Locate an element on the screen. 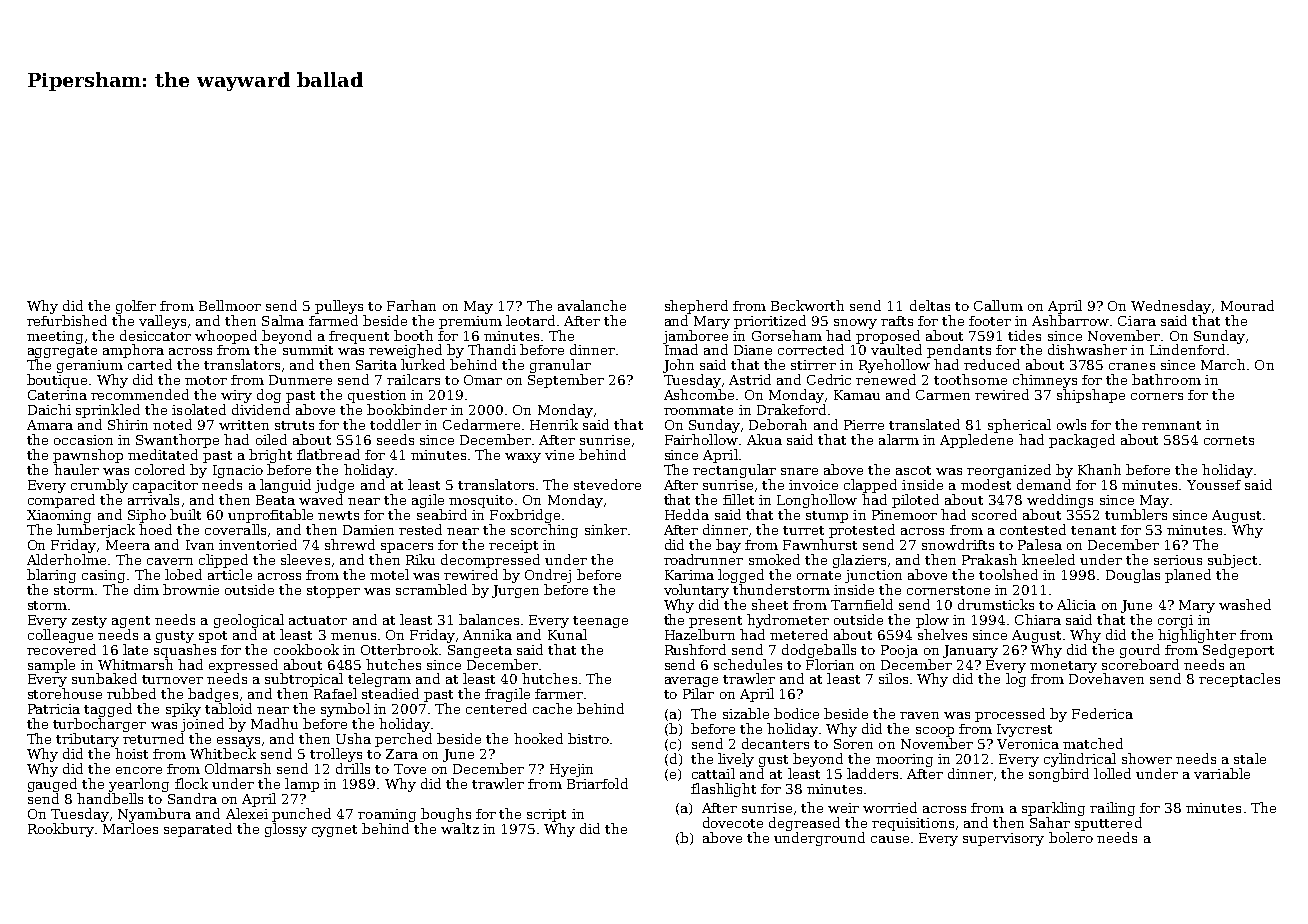  Callum is located at coordinates (998, 305).
